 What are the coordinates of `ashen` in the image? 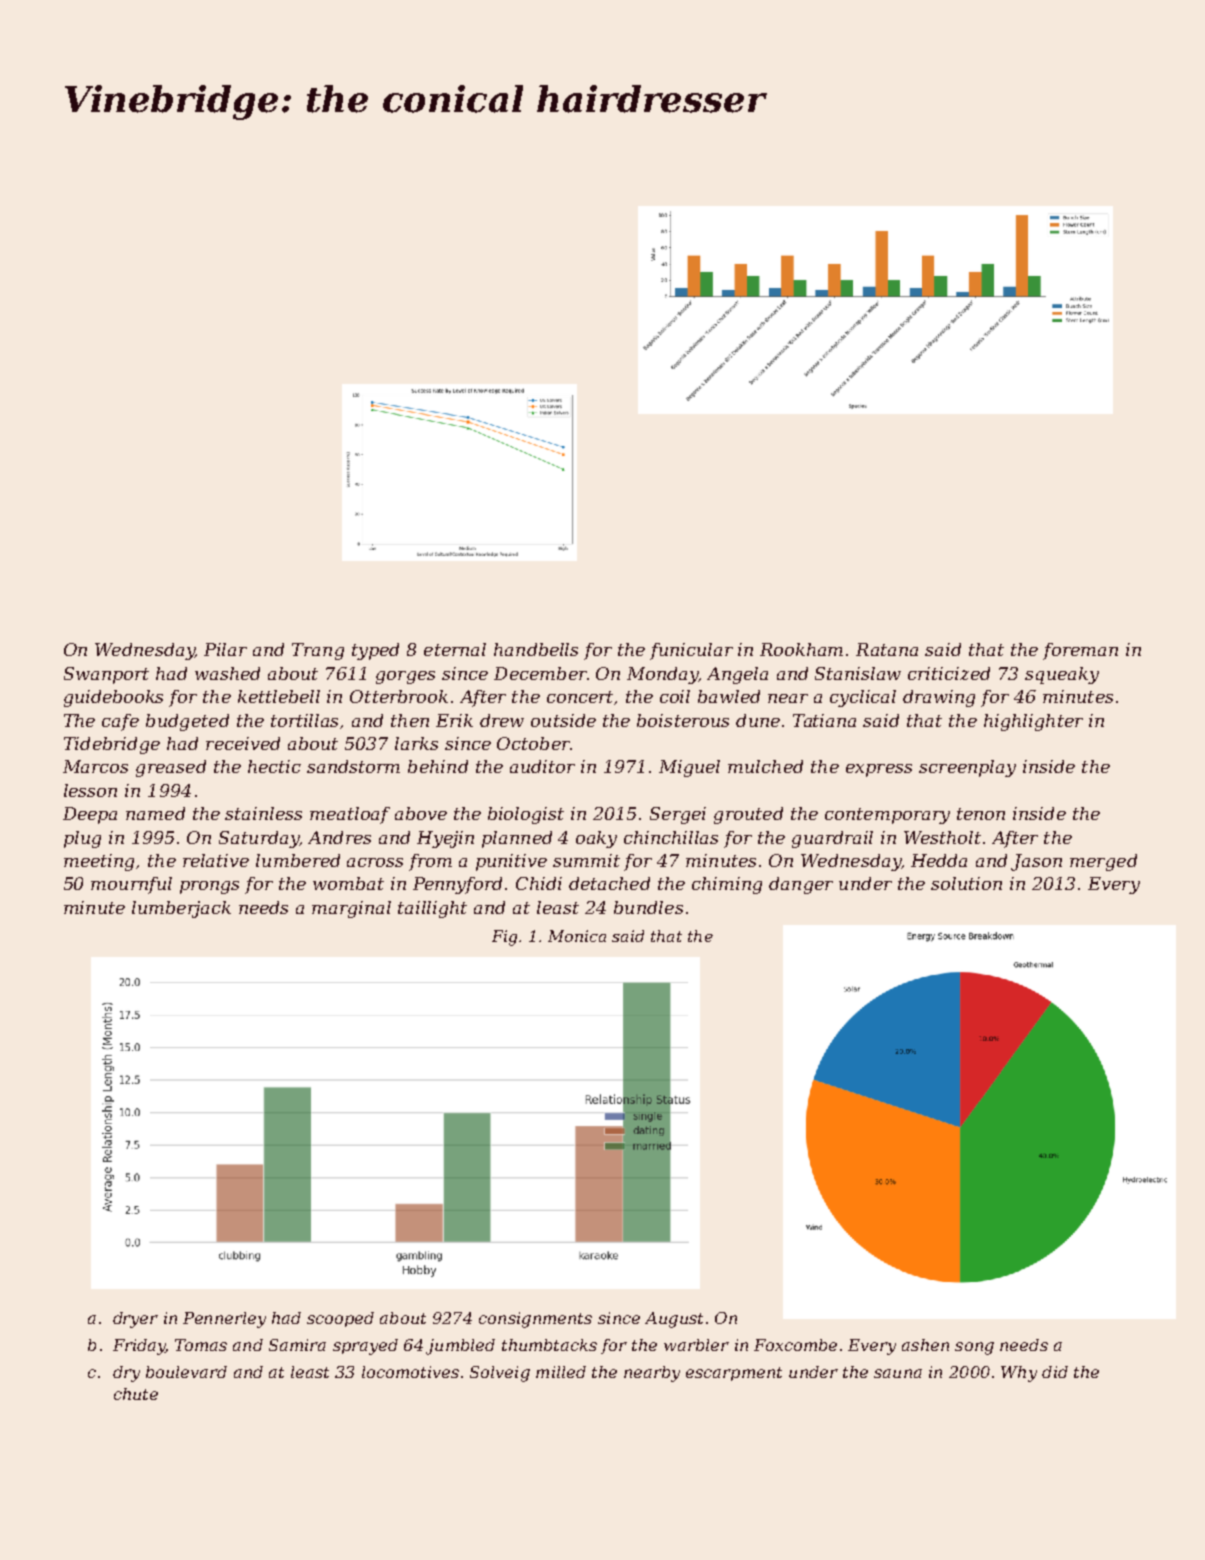 It's located at (925, 1345).
